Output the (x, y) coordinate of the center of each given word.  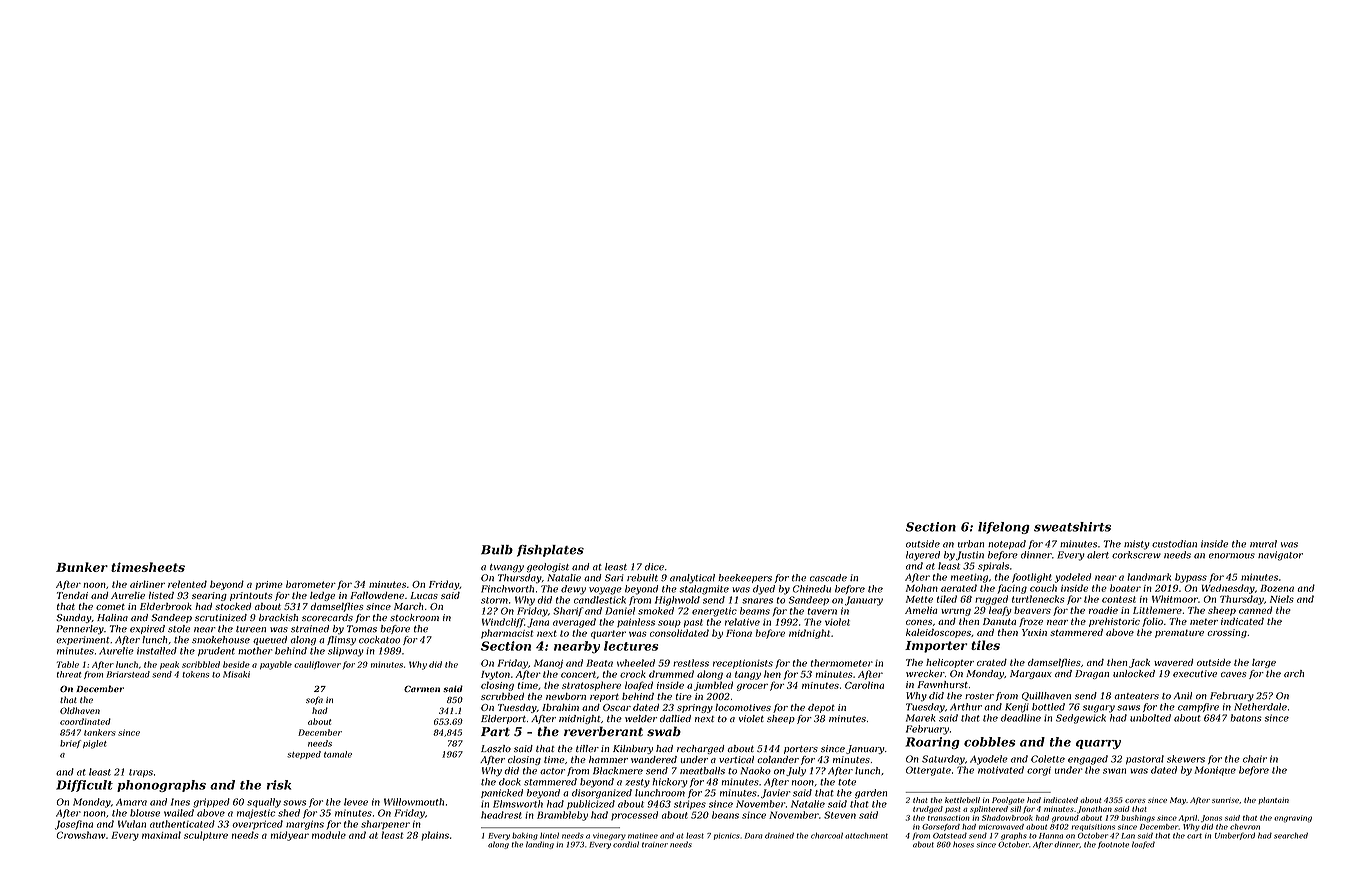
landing (540, 845)
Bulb (497, 550)
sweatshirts (1072, 527)
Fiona (739, 633)
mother (255, 651)
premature (1179, 634)
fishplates (550, 551)
